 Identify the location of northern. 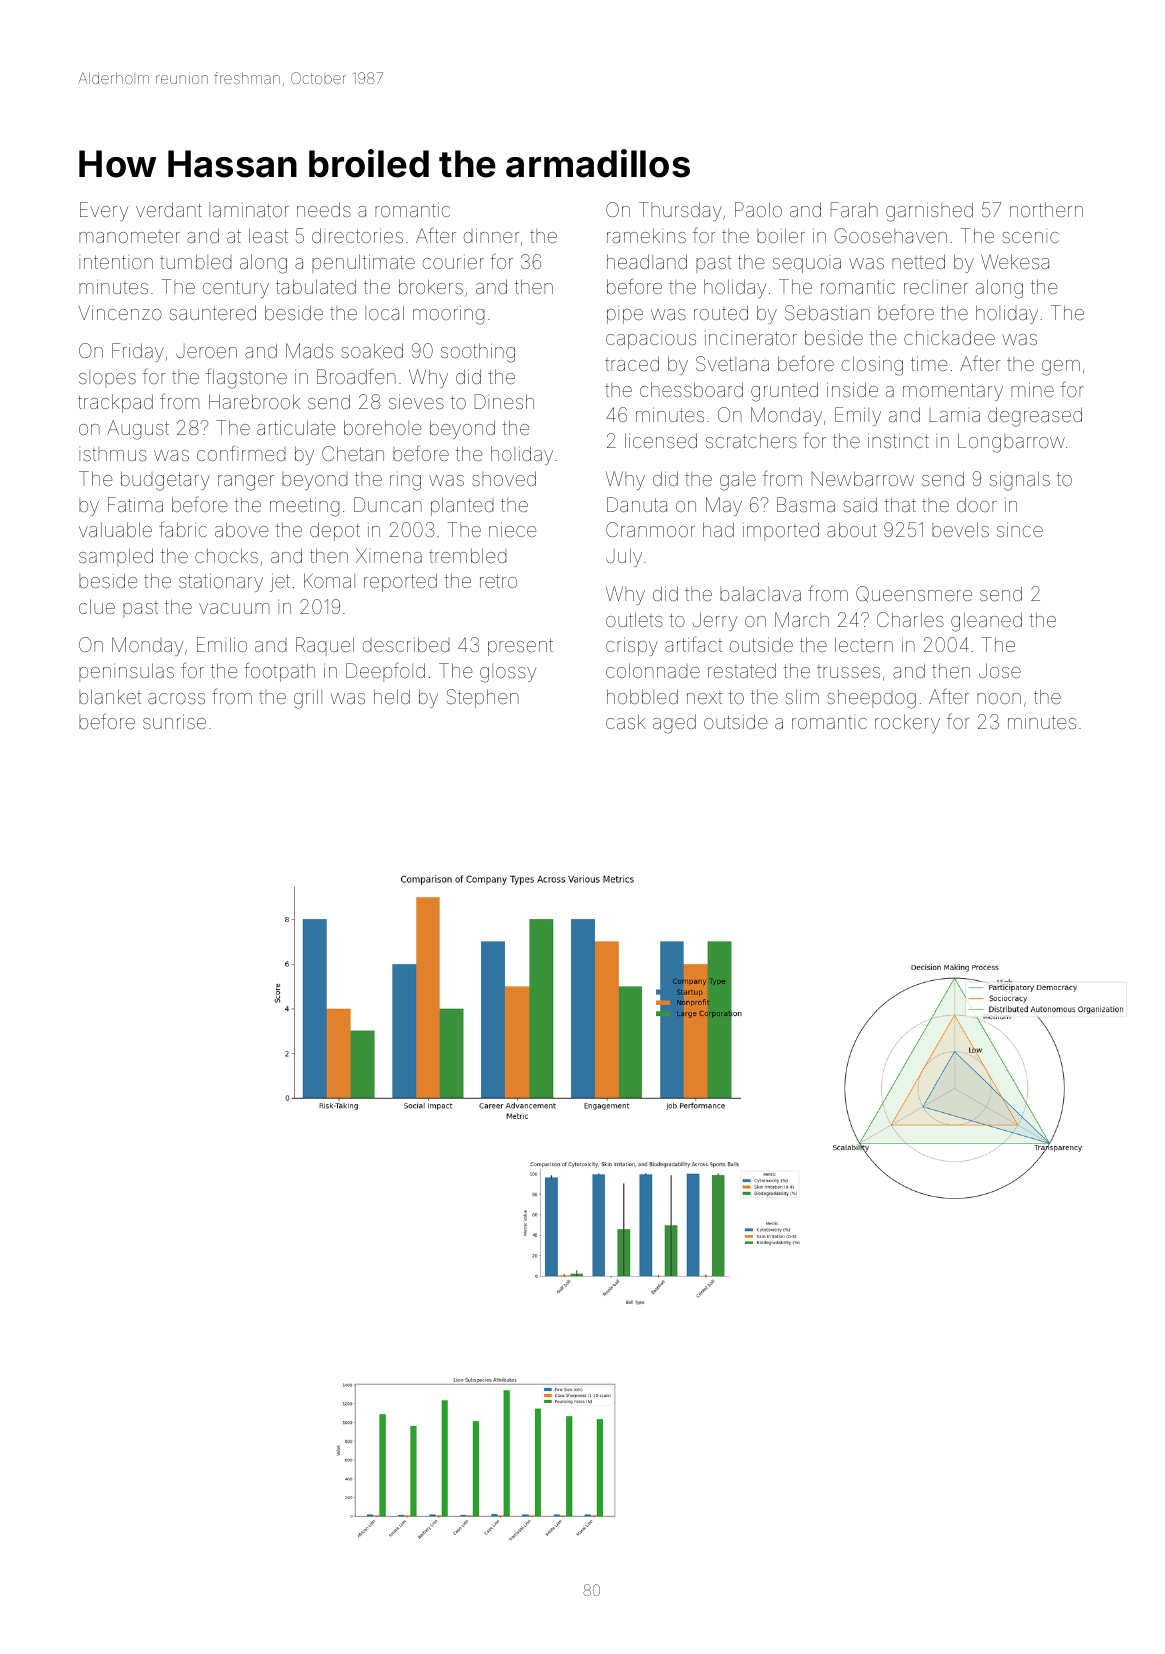
(1046, 209).
